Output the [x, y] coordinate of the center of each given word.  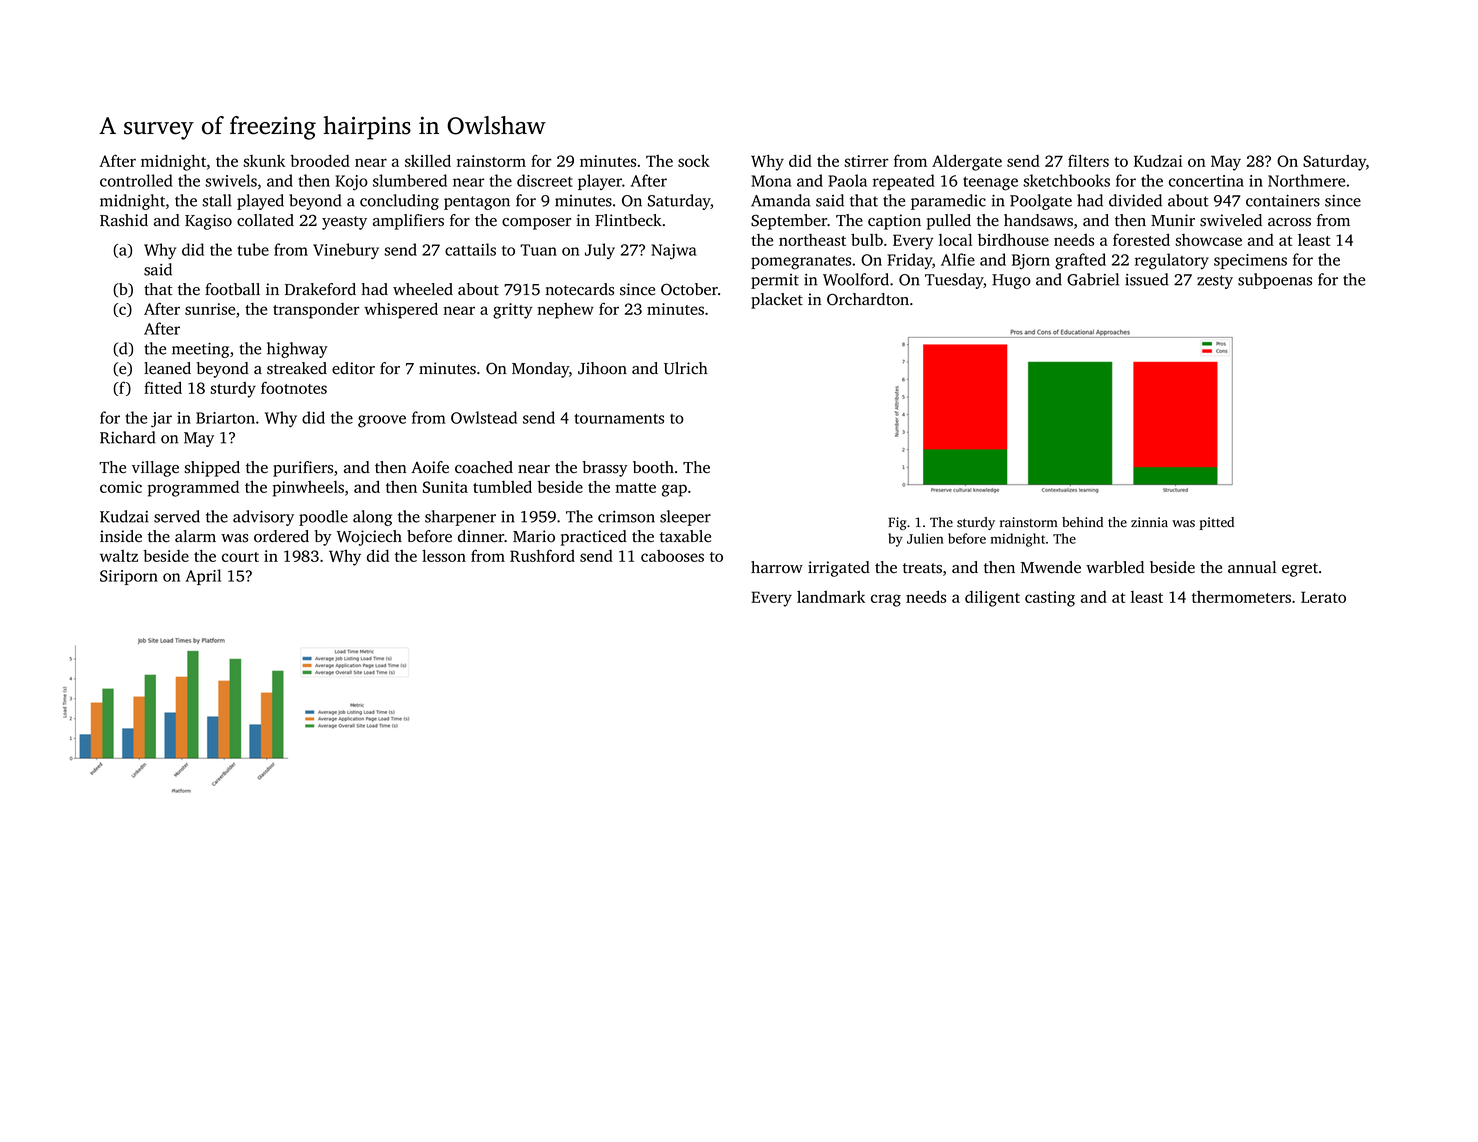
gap [674, 490]
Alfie [958, 259]
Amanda [780, 200]
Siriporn [129, 577]
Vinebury [346, 251]
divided [1135, 200]
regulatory [1172, 261]
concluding [399, 202]
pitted [1217, 523]
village [155, 469]
